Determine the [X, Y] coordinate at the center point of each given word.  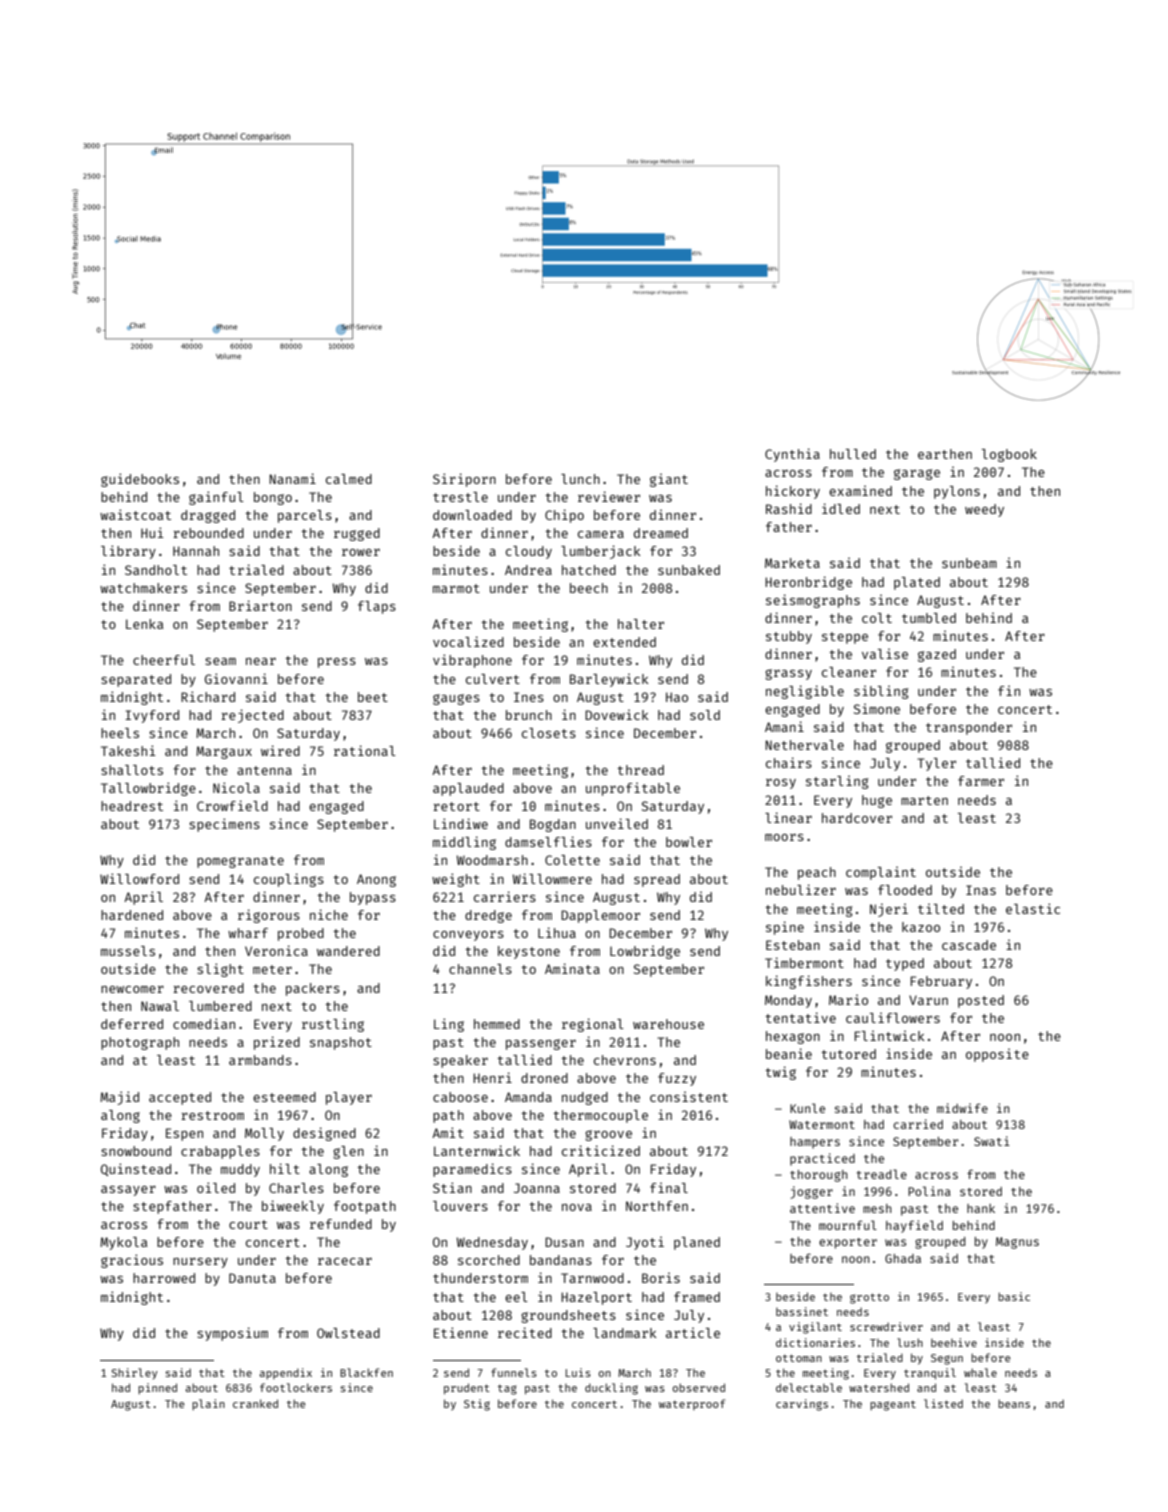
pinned [157, 1388]
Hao [677, 697]
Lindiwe [461, 823]
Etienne [461, 1332]
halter [641, 624]
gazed [937, 655]
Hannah [196, 551]
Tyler [936, 764]
